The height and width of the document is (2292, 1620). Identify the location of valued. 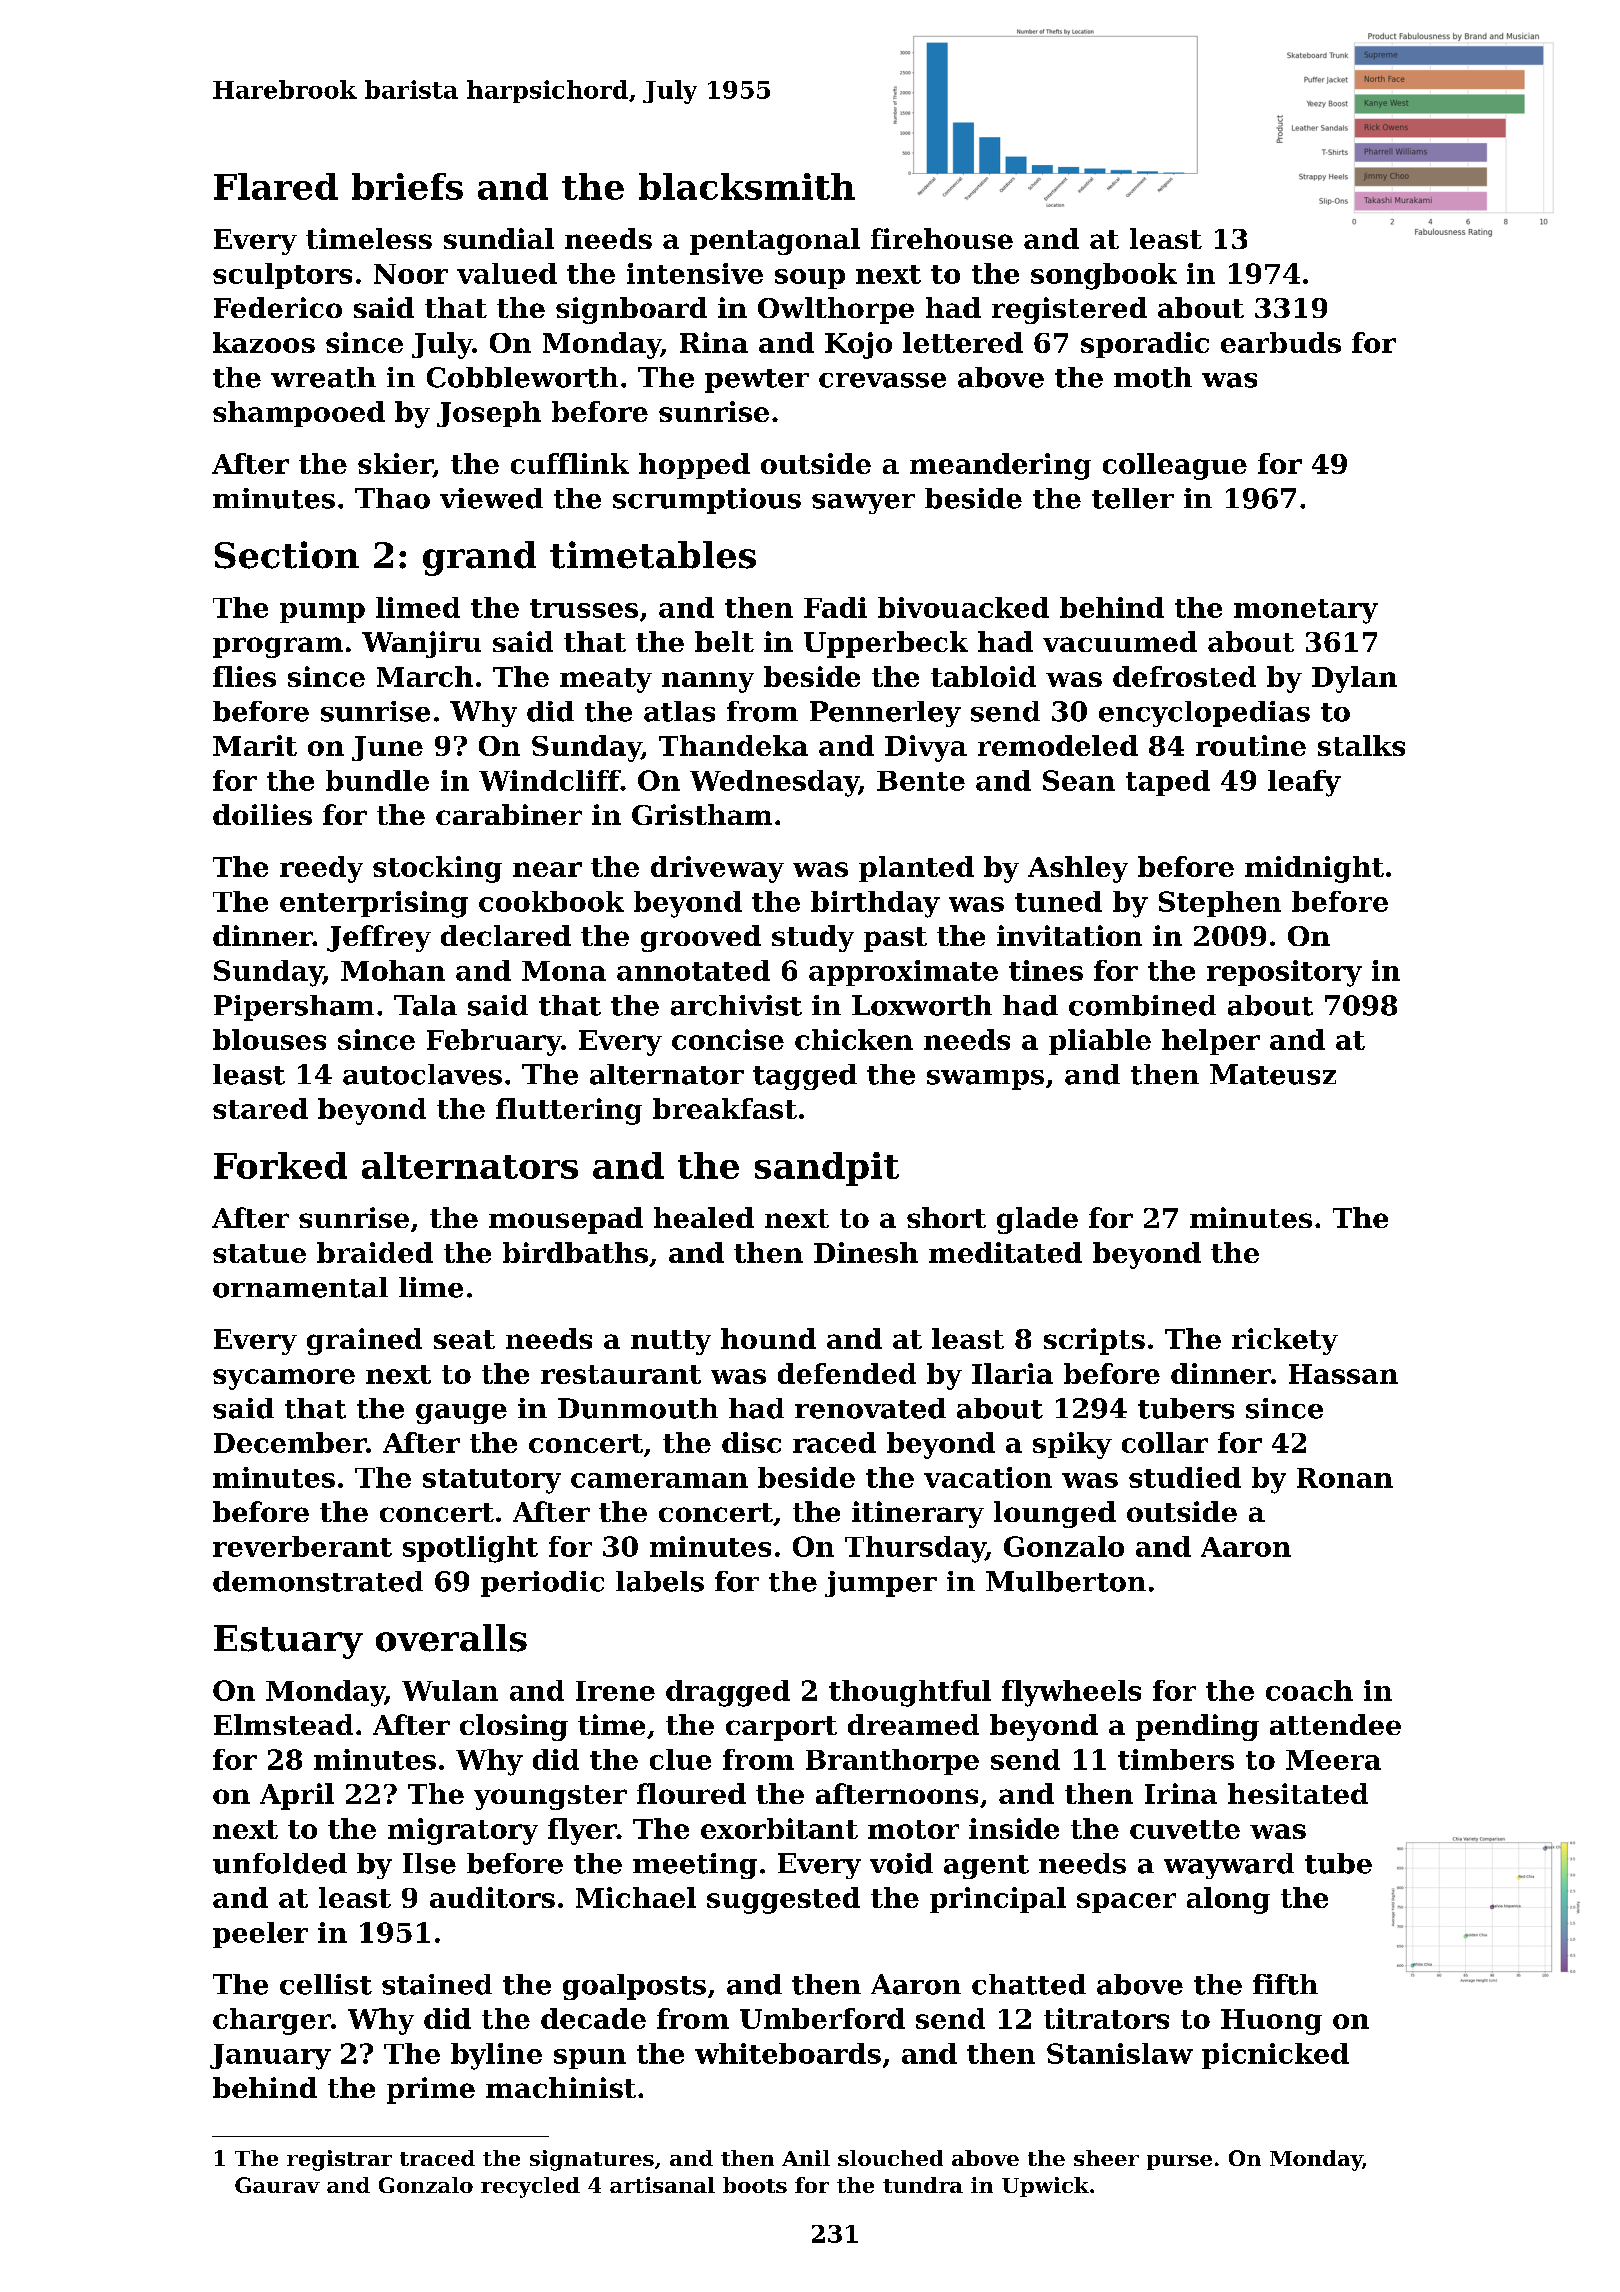
(507, 273).
